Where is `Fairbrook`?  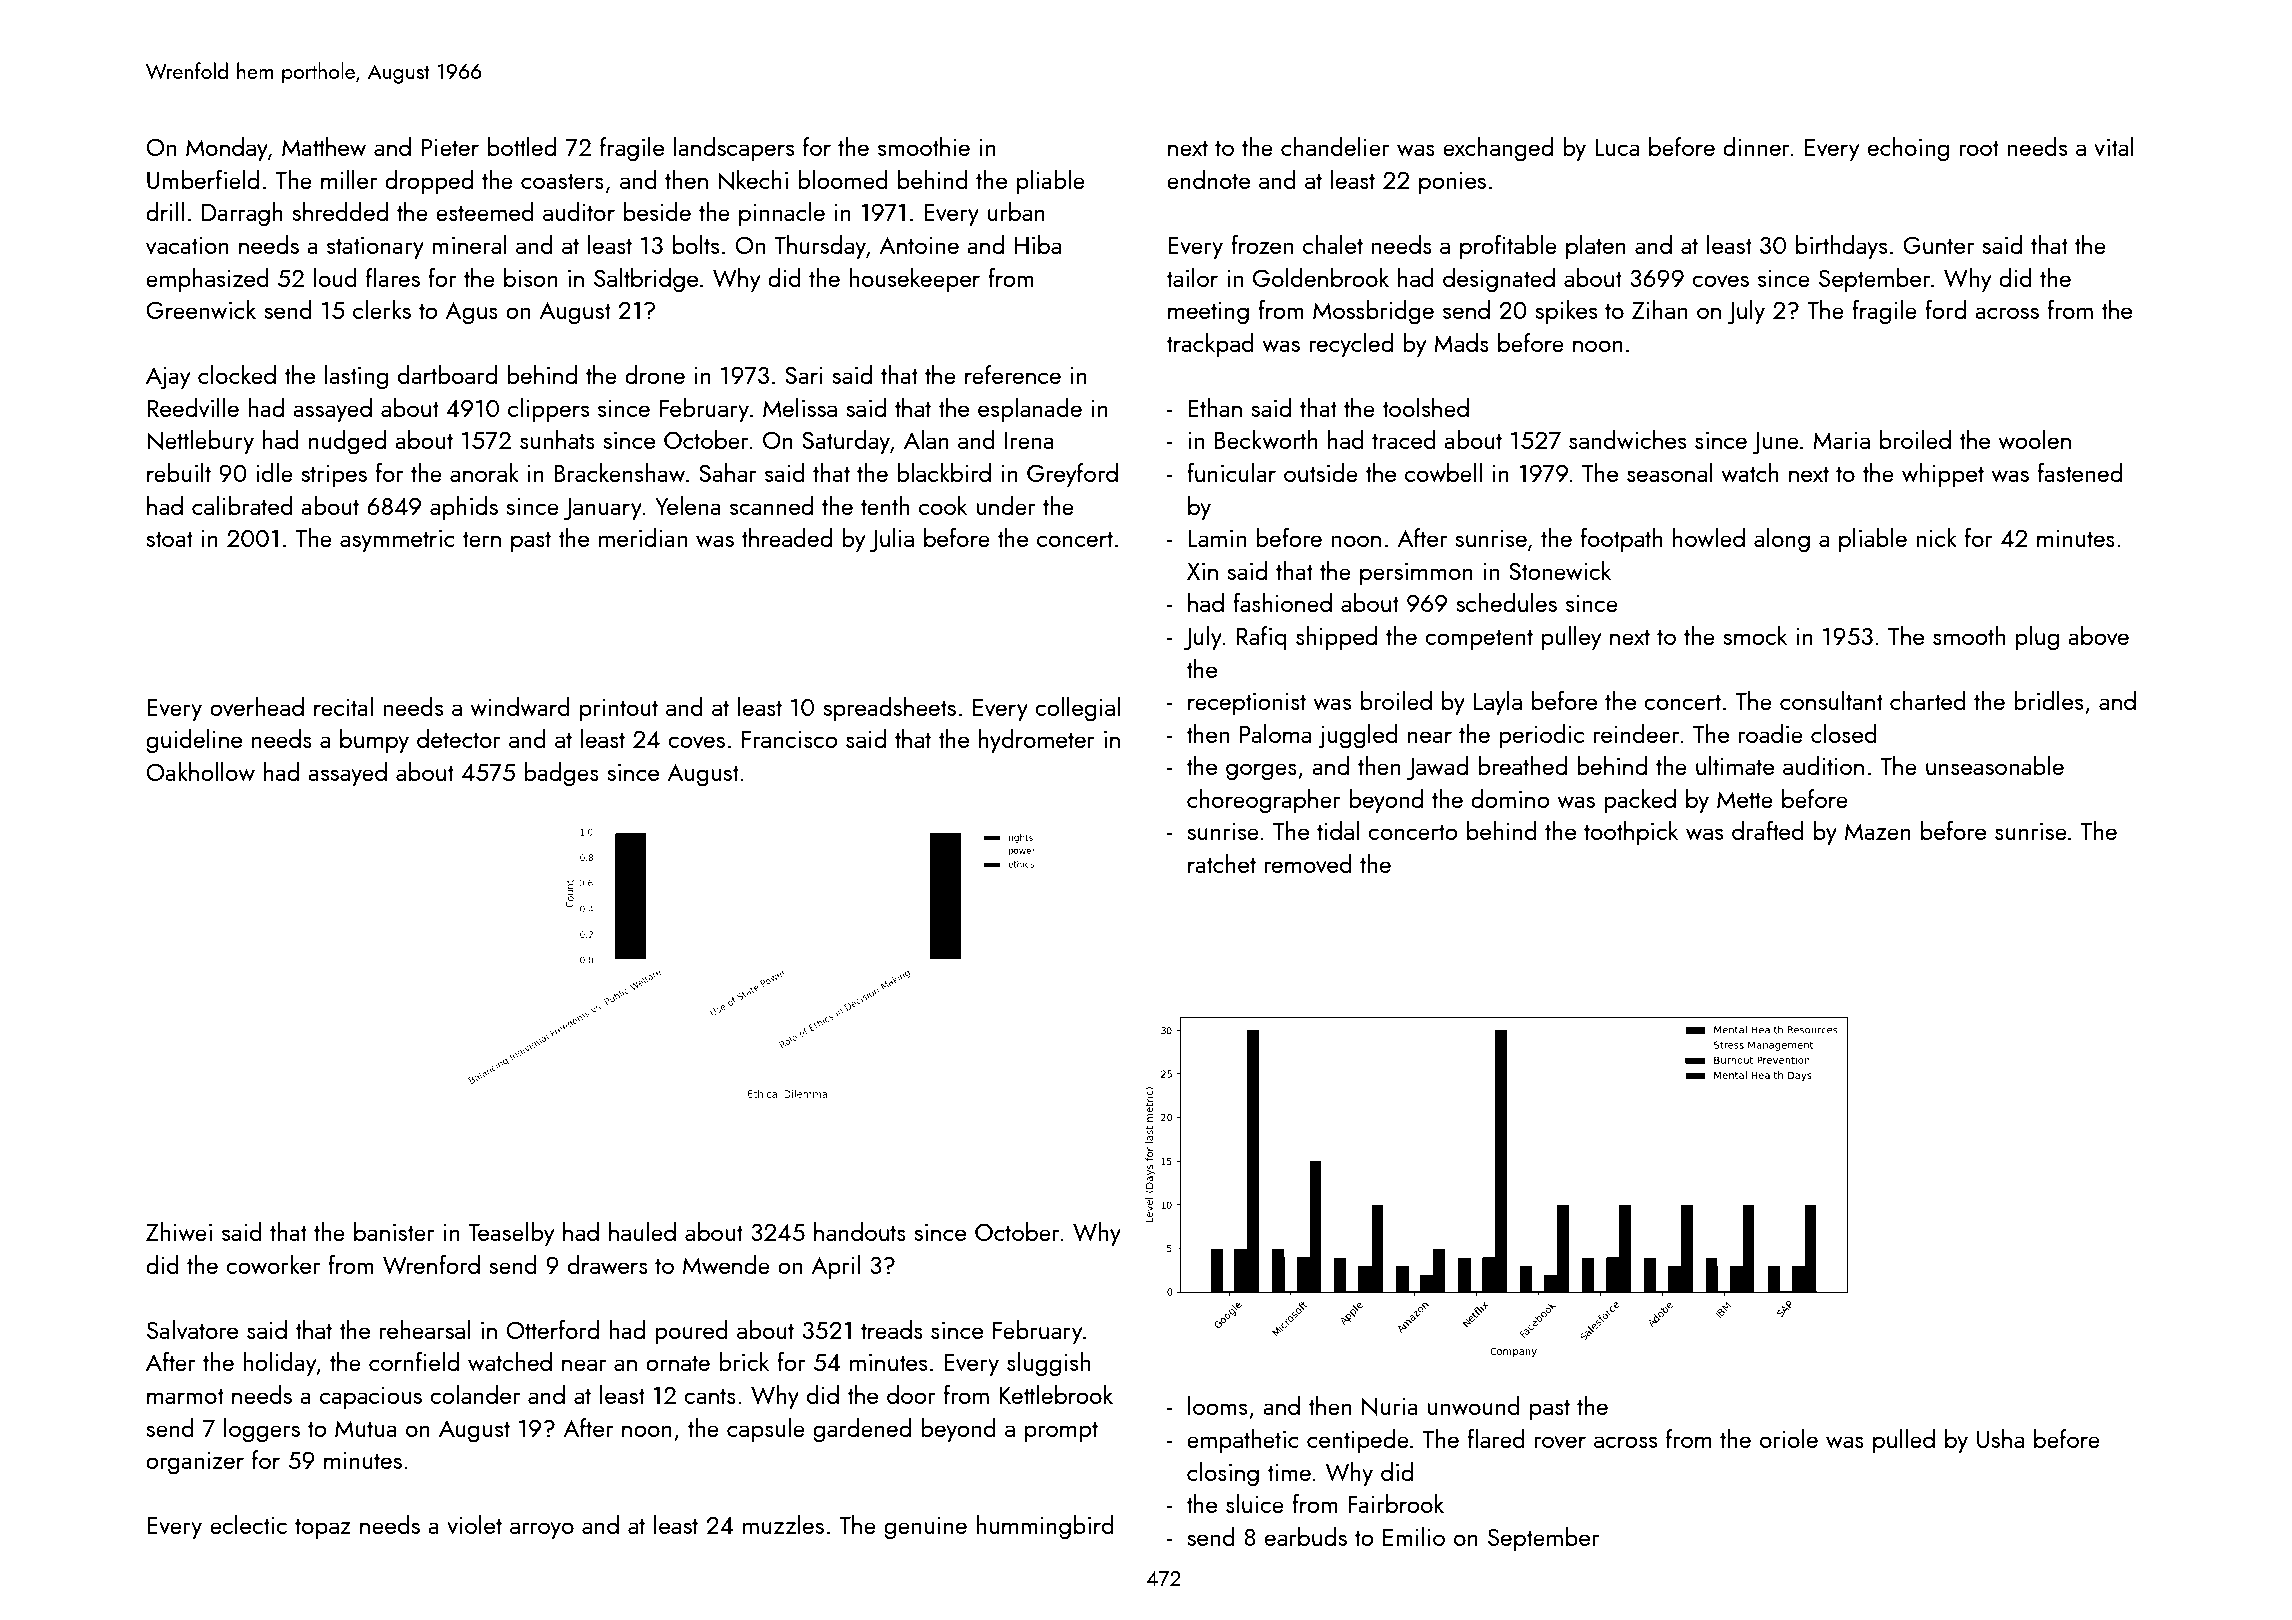 Fairbrook is located at coordinates (1396, 1503).
